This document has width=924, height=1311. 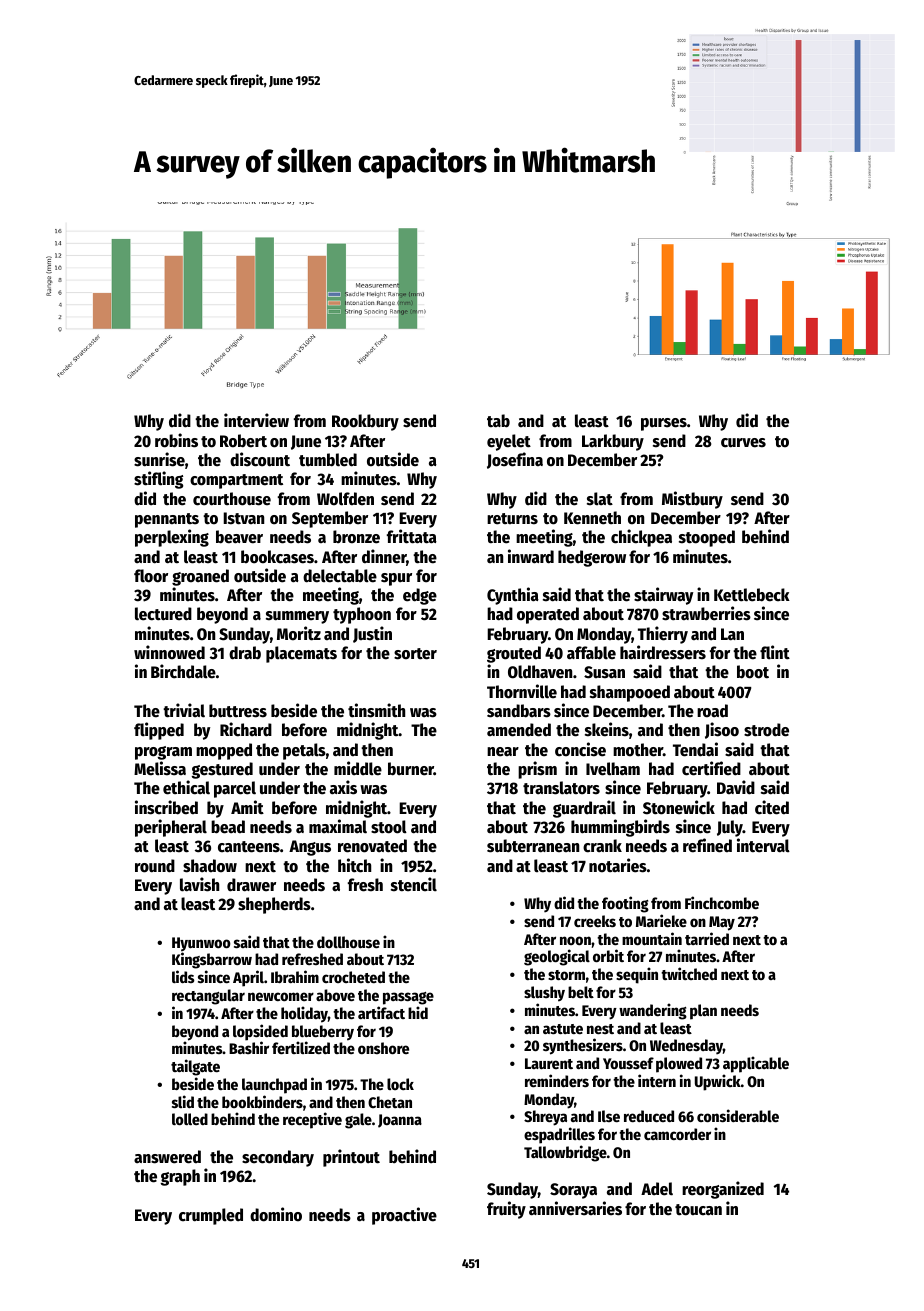 What do you see at coordinates (514, 654) in the document?
I see `grouted` at bounding box center [514, 654].
